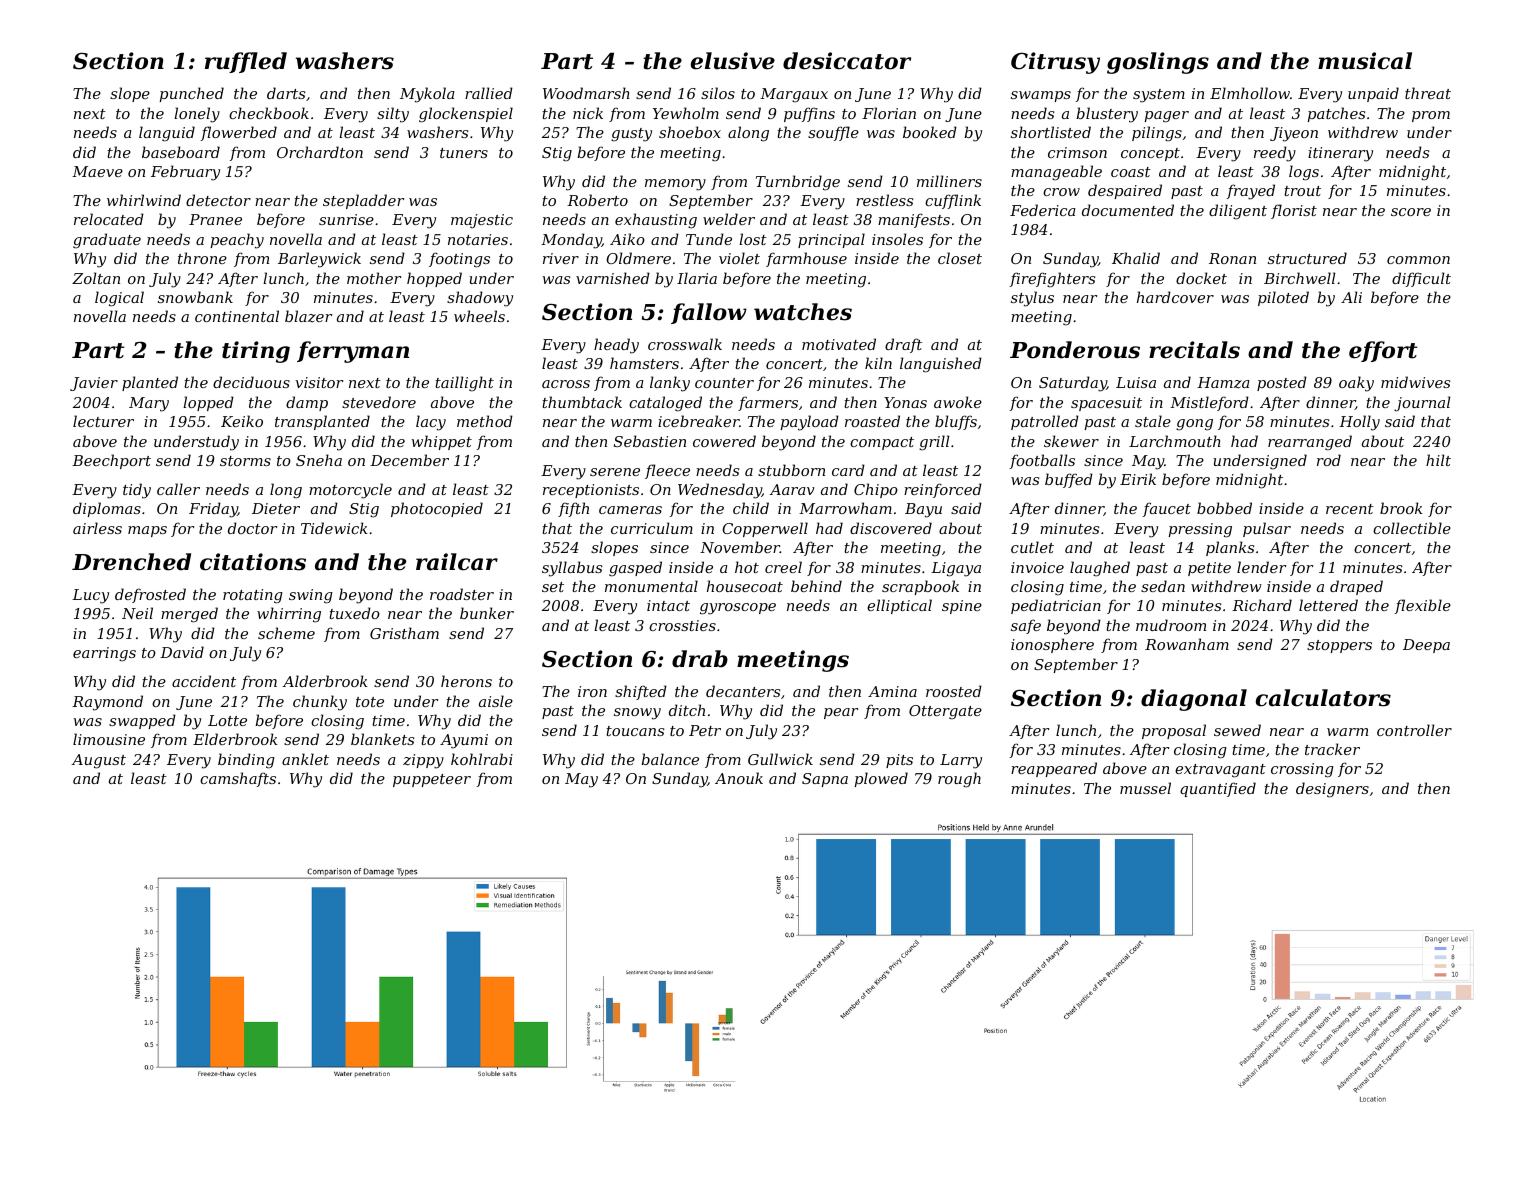 The image size is (1524, 1178). I want to click on taillight, so click(464, 384).
